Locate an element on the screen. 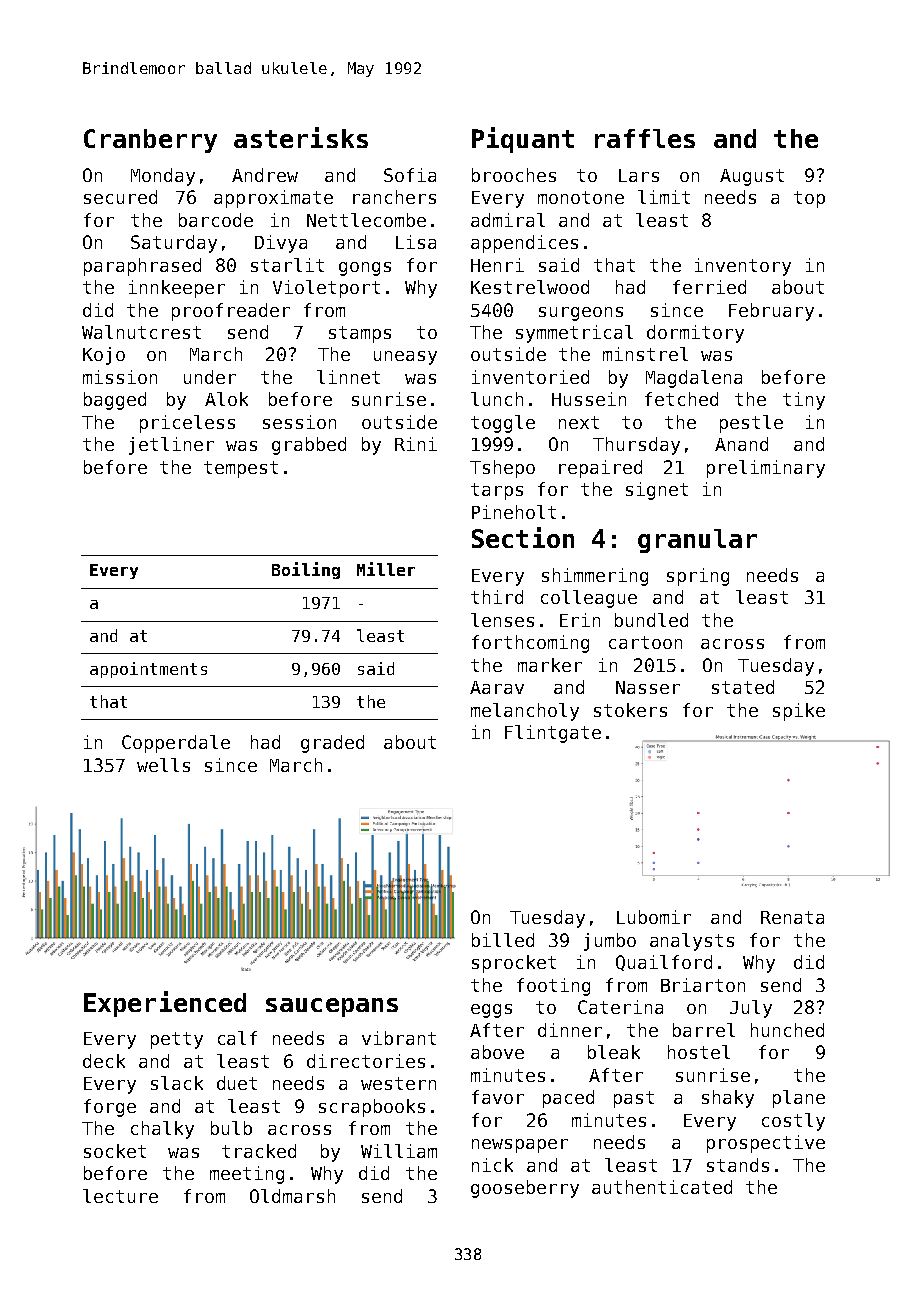  Rini is located at coordinates (416, 444).
